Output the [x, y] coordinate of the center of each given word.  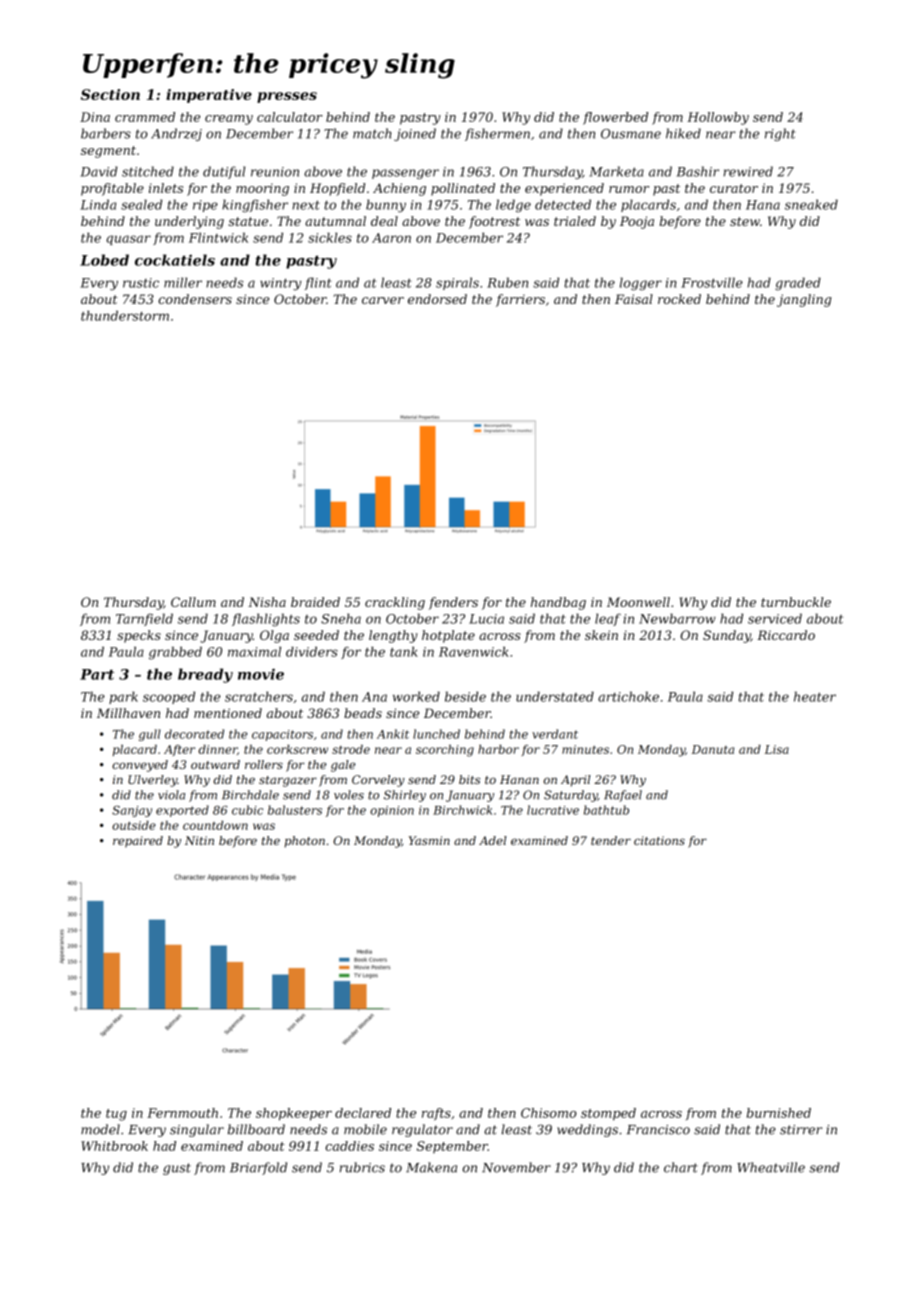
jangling [804, 300]
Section [110, 94]
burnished [779, 1113]
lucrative [553, 810]
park [123, 697]
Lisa [777, 749]
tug [116, 1115]
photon [305, 842]
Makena [431, 1167]
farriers [520, 300]
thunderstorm [125, 316]
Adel [493, 840]
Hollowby [718, 118]
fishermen [497, 134]
